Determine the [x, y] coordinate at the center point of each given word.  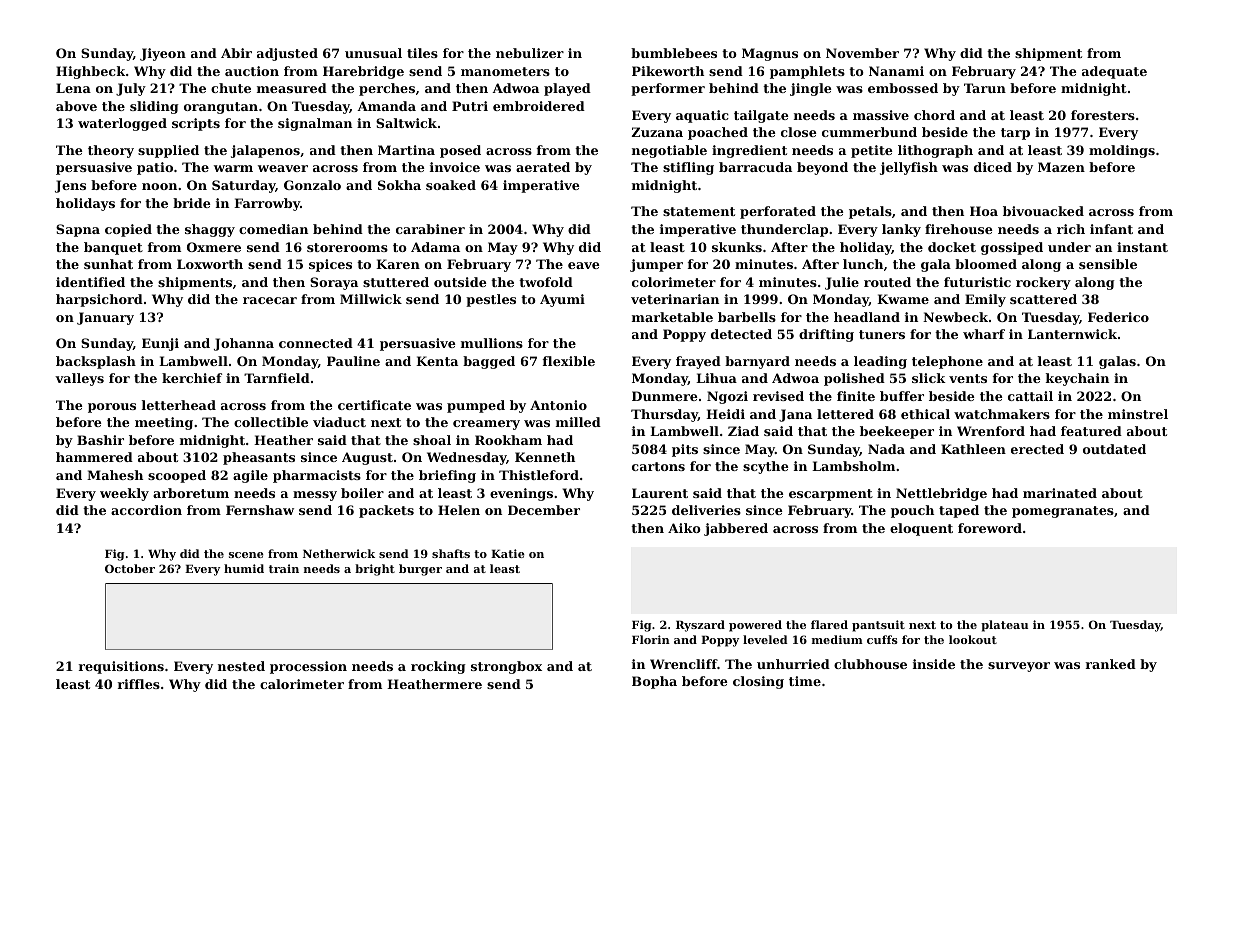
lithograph [935, 151]
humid [244, 568]
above [76, 106]
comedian [273, 229]
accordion [146, 510]
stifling [688, 168]
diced [993, 167]
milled [578, 422]
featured [1091, 431]
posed [460, 151]
